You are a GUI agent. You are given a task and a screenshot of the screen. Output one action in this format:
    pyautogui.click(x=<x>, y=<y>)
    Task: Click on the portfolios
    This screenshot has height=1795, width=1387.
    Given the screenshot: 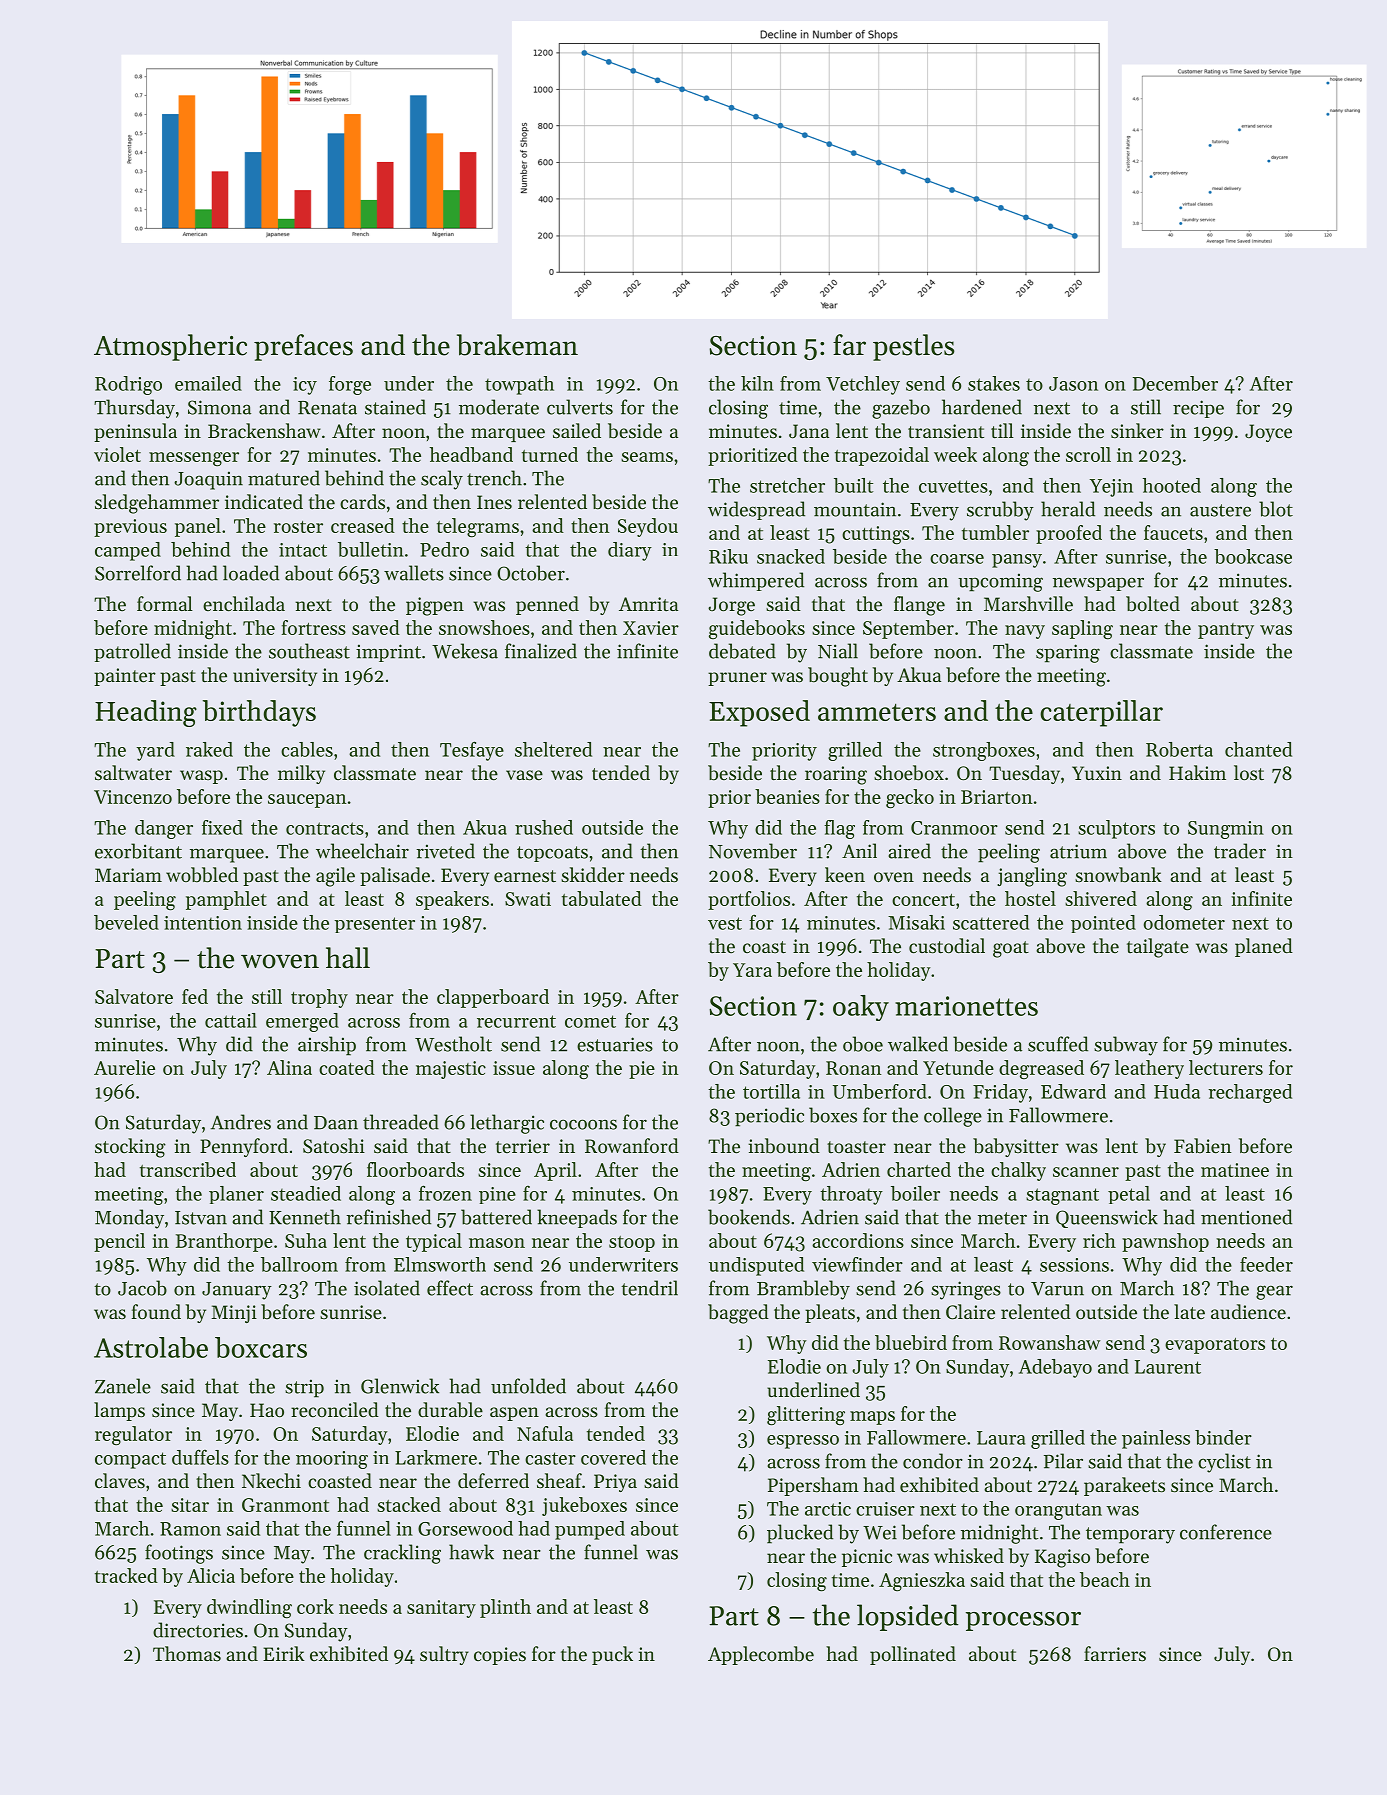 What is the action you would take?
    pyautogui.click(x=749, y=900)
